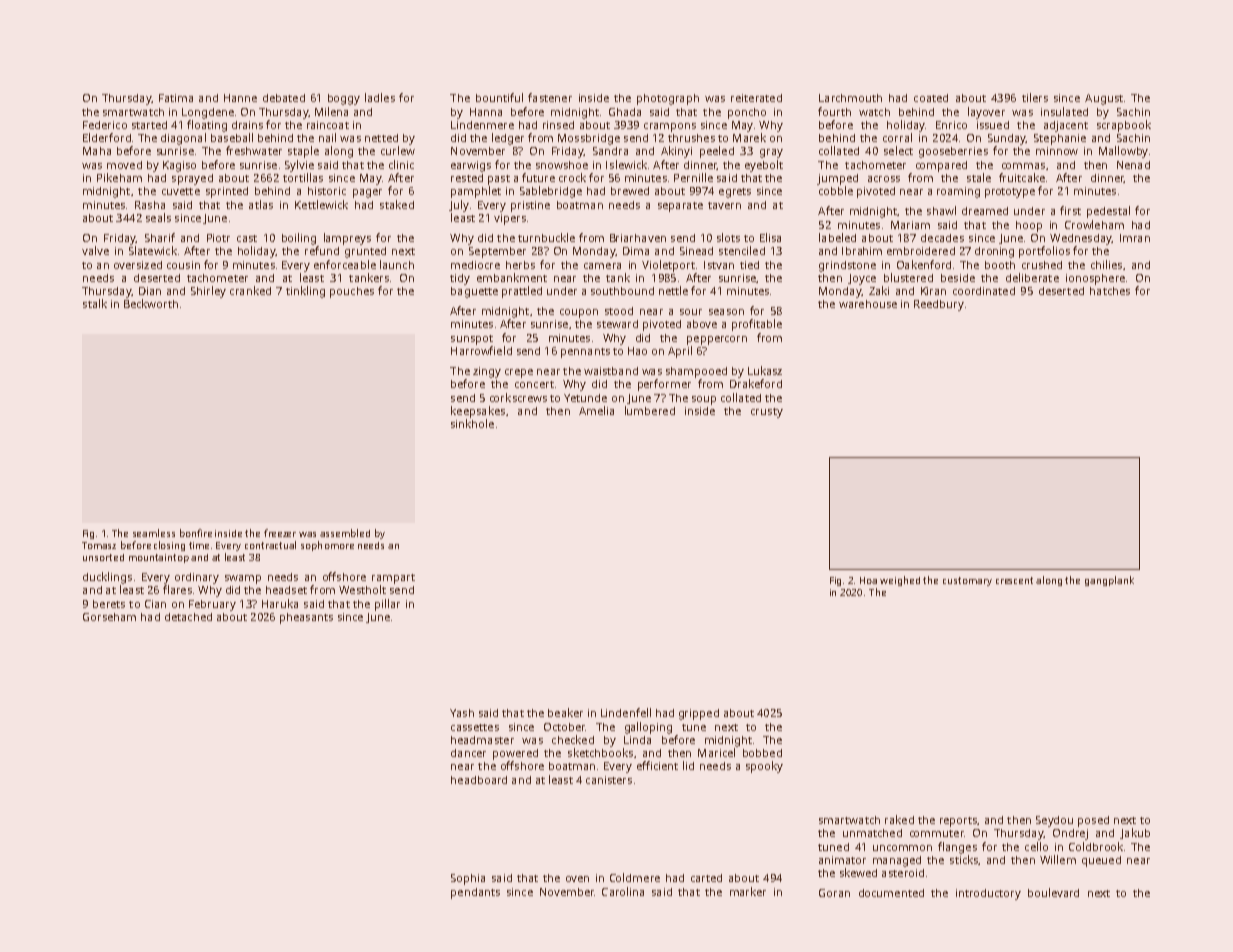 The height and width of the screenshot is (952, 1233). I want to click on Marek, so click(749, 137).
